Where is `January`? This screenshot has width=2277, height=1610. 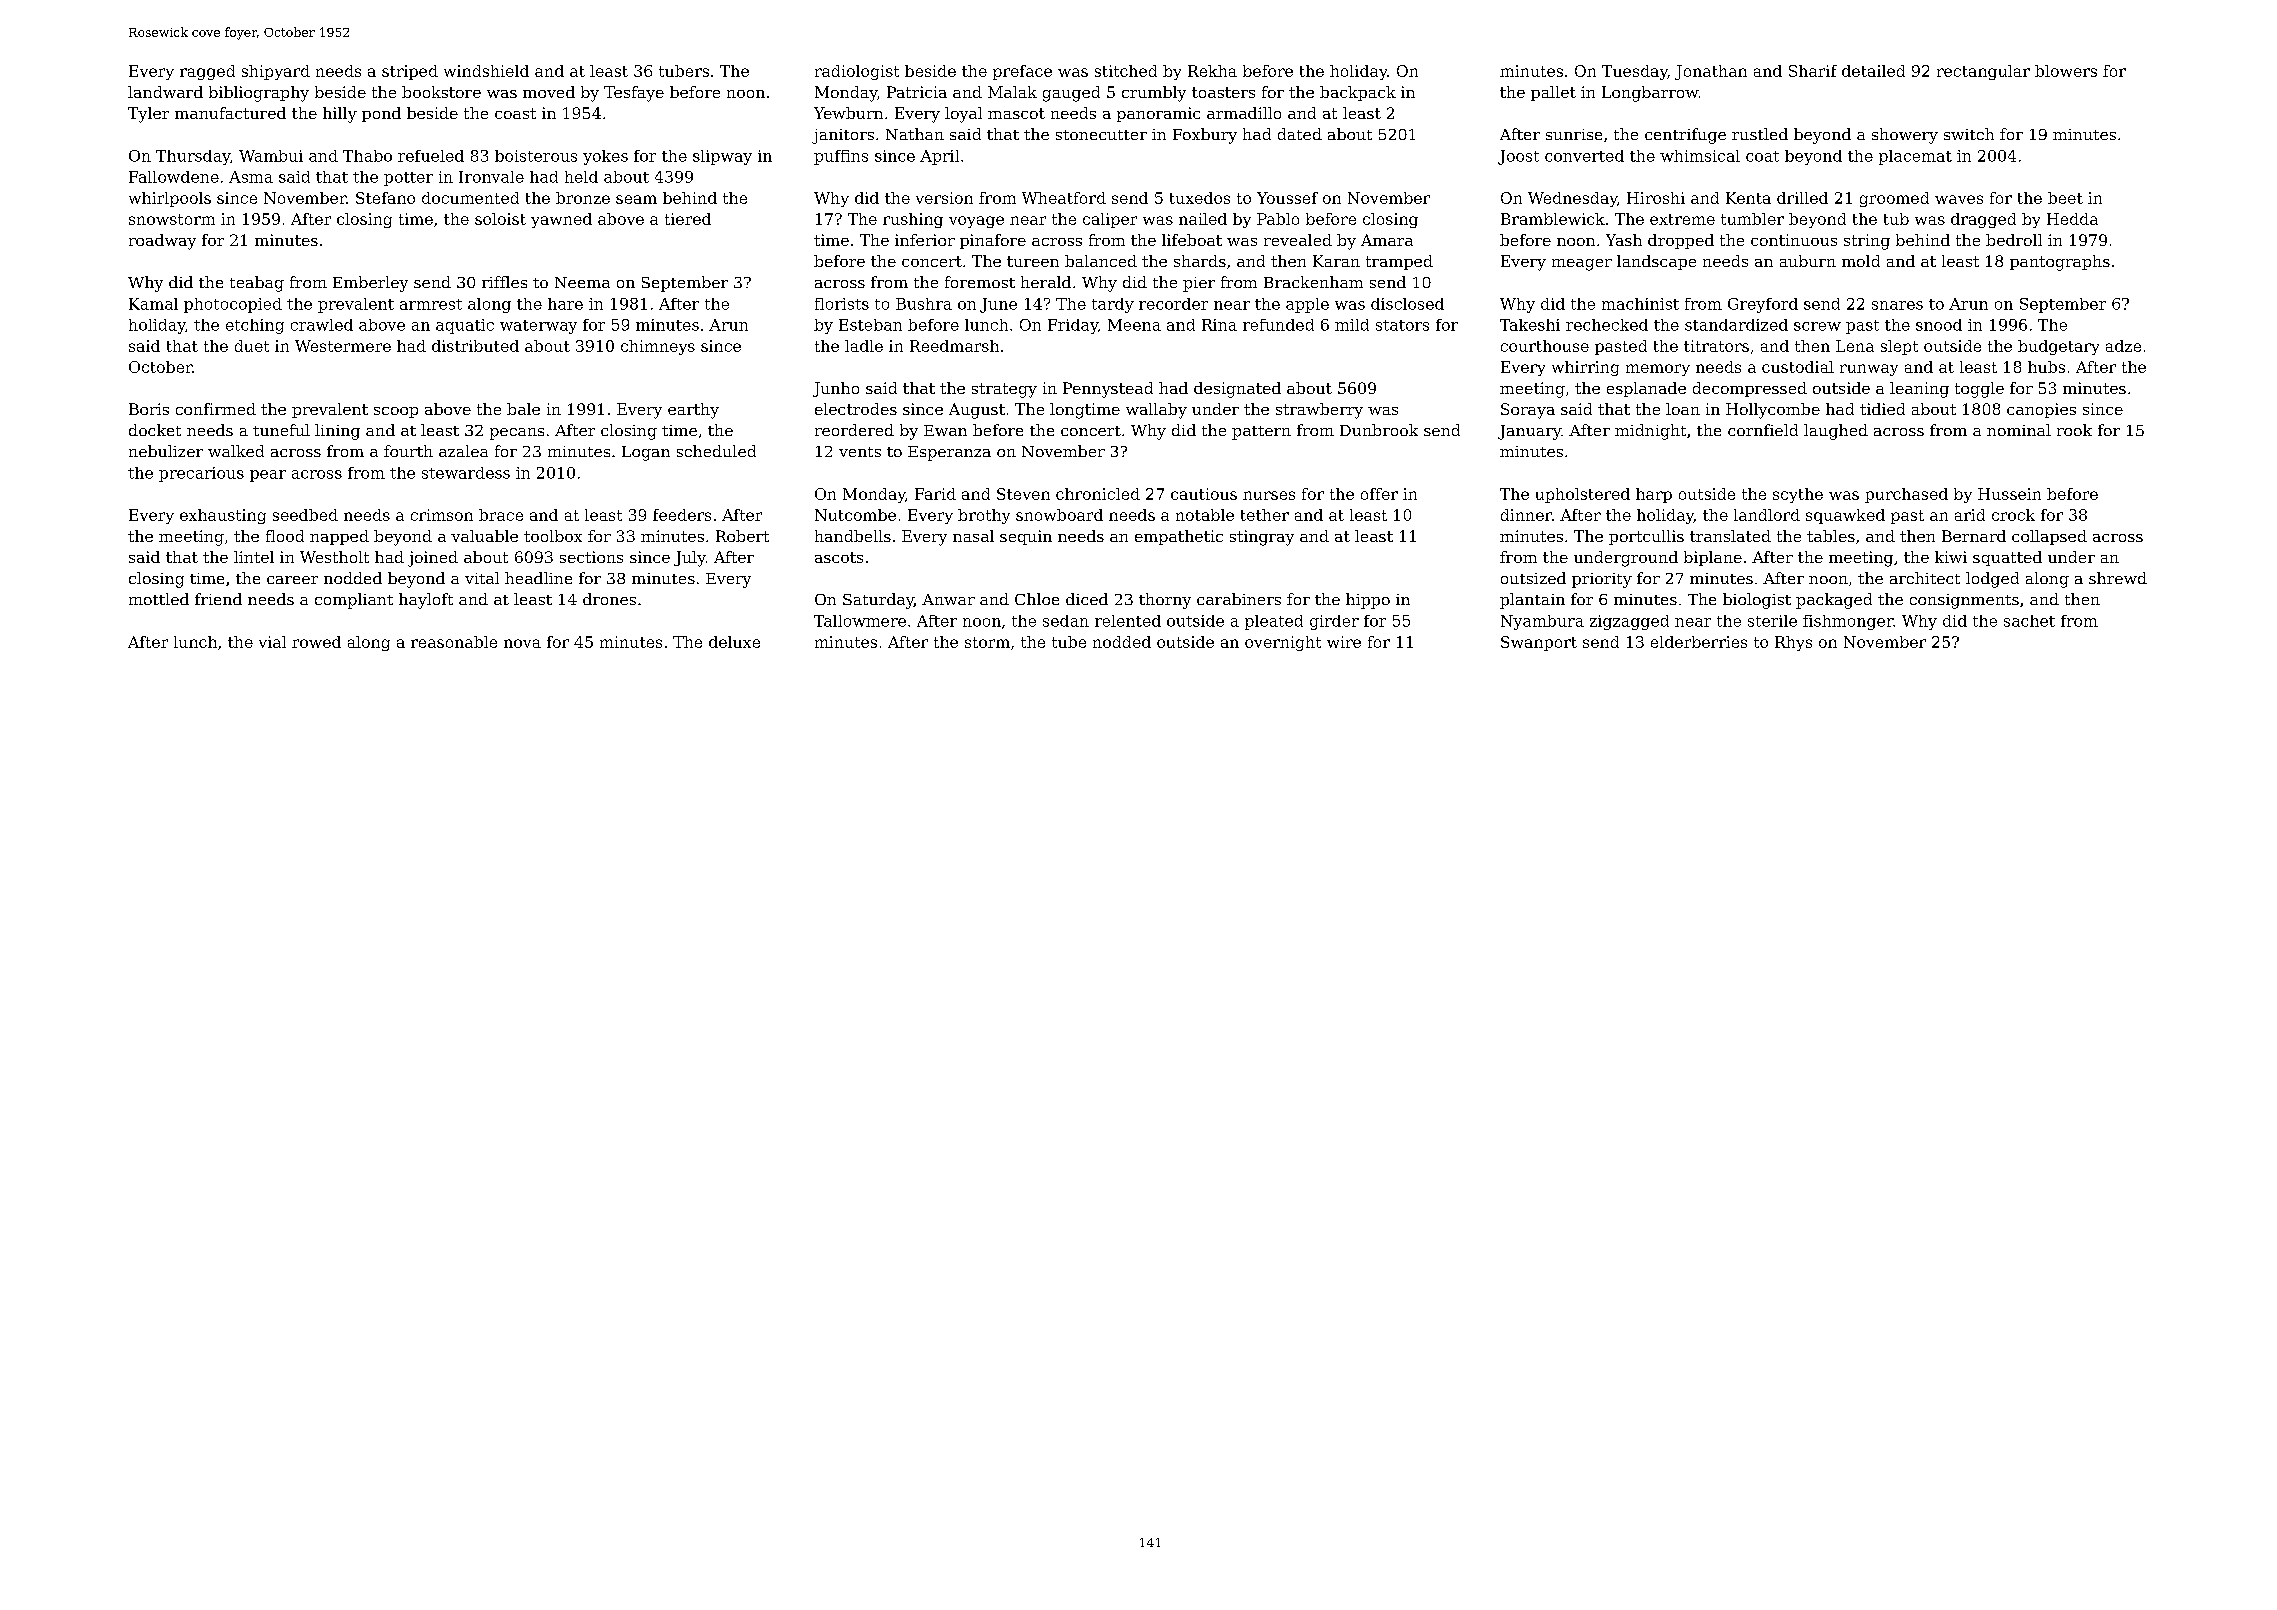 January is located at coordinates (1529, 432).
